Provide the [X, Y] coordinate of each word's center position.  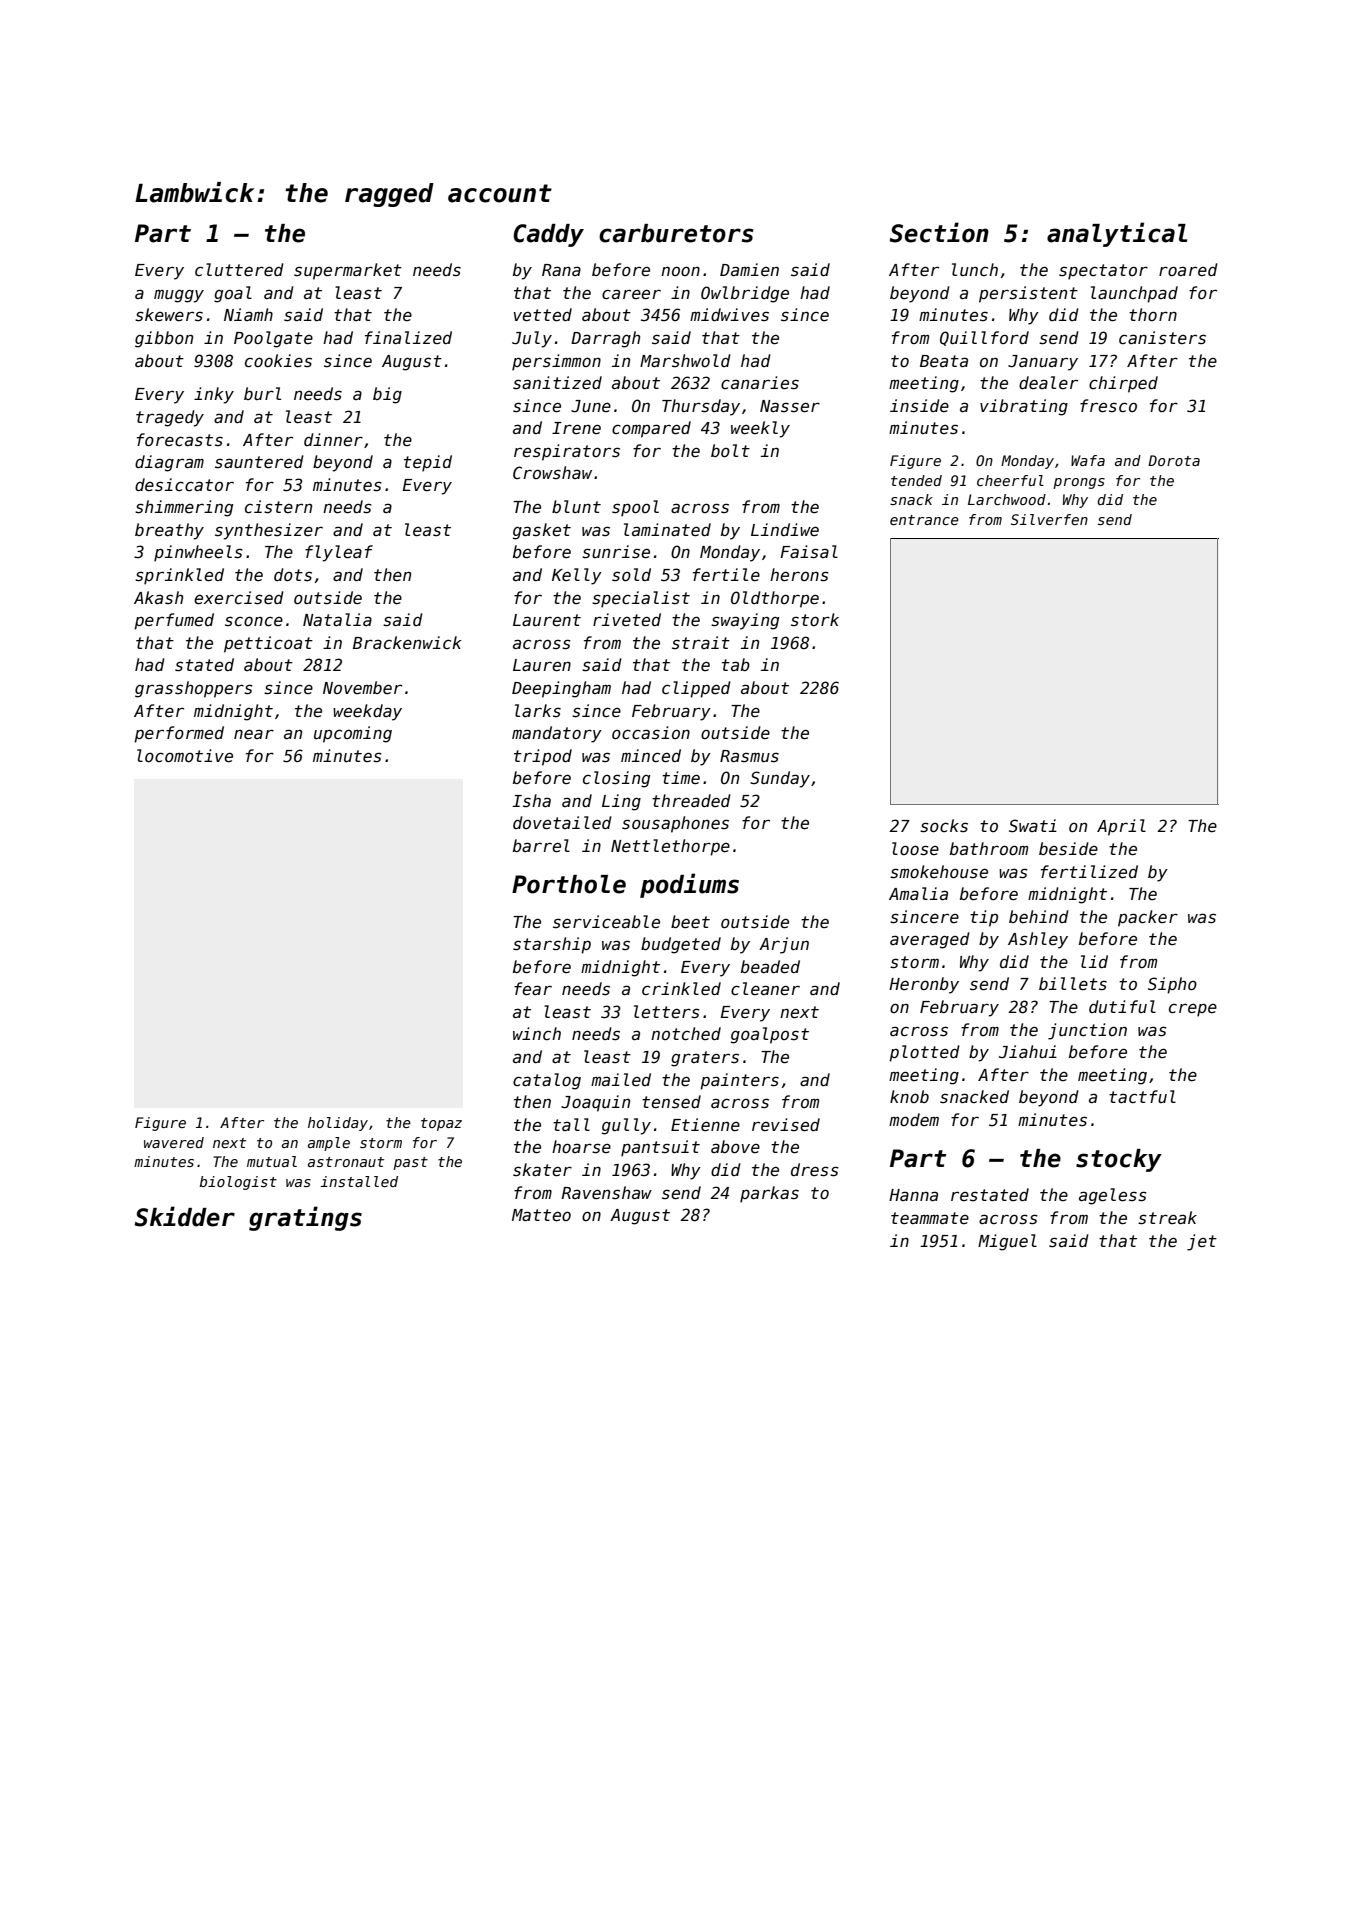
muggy [179, 296]
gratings [305, 1218]
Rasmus [749, 756]
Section [939, 232]
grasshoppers [194, 689]
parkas [769, 1194]
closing [616, 779]
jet [1202, 1242]
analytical [1117, 234]
